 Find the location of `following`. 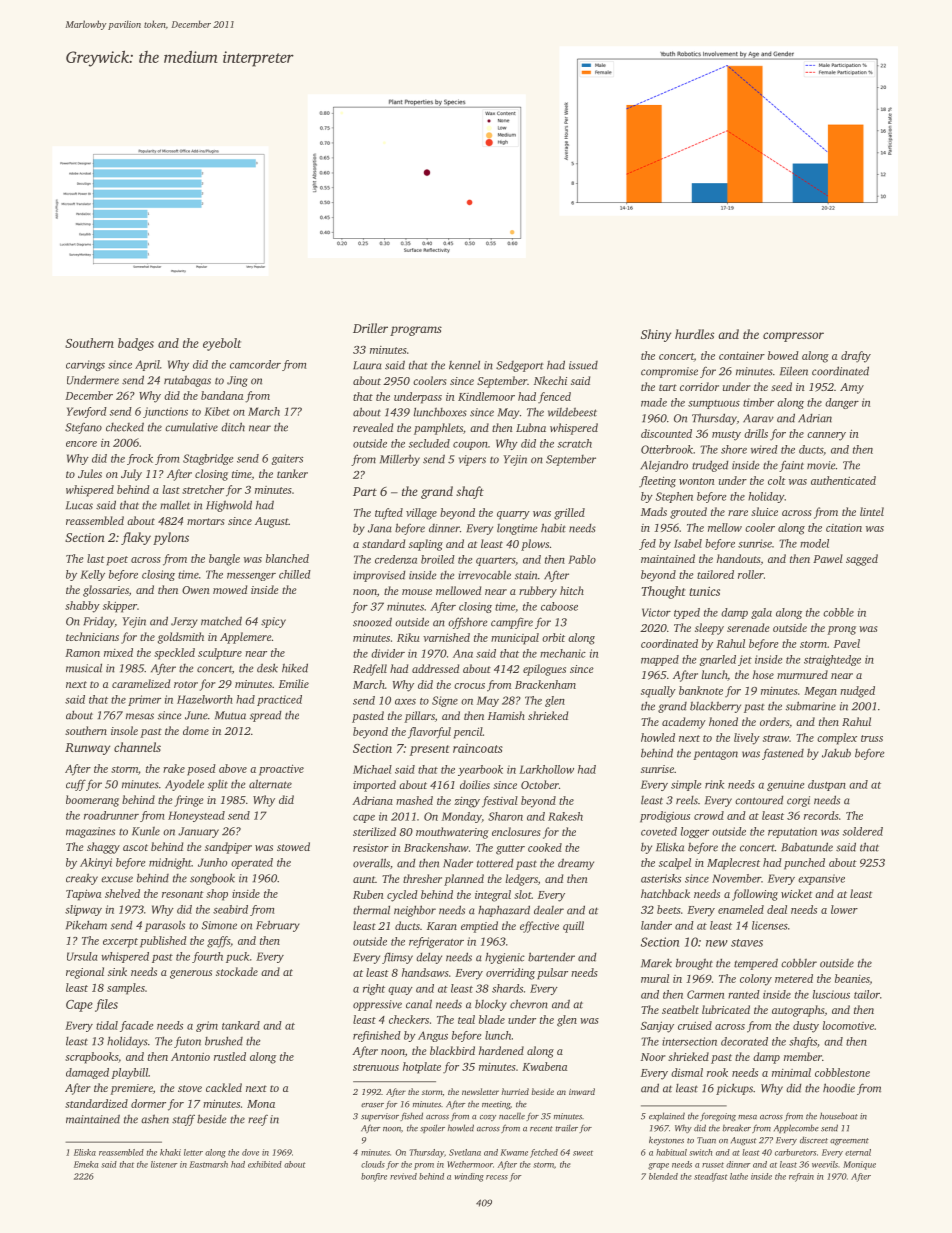

following is located at coordinates (755, 895).
